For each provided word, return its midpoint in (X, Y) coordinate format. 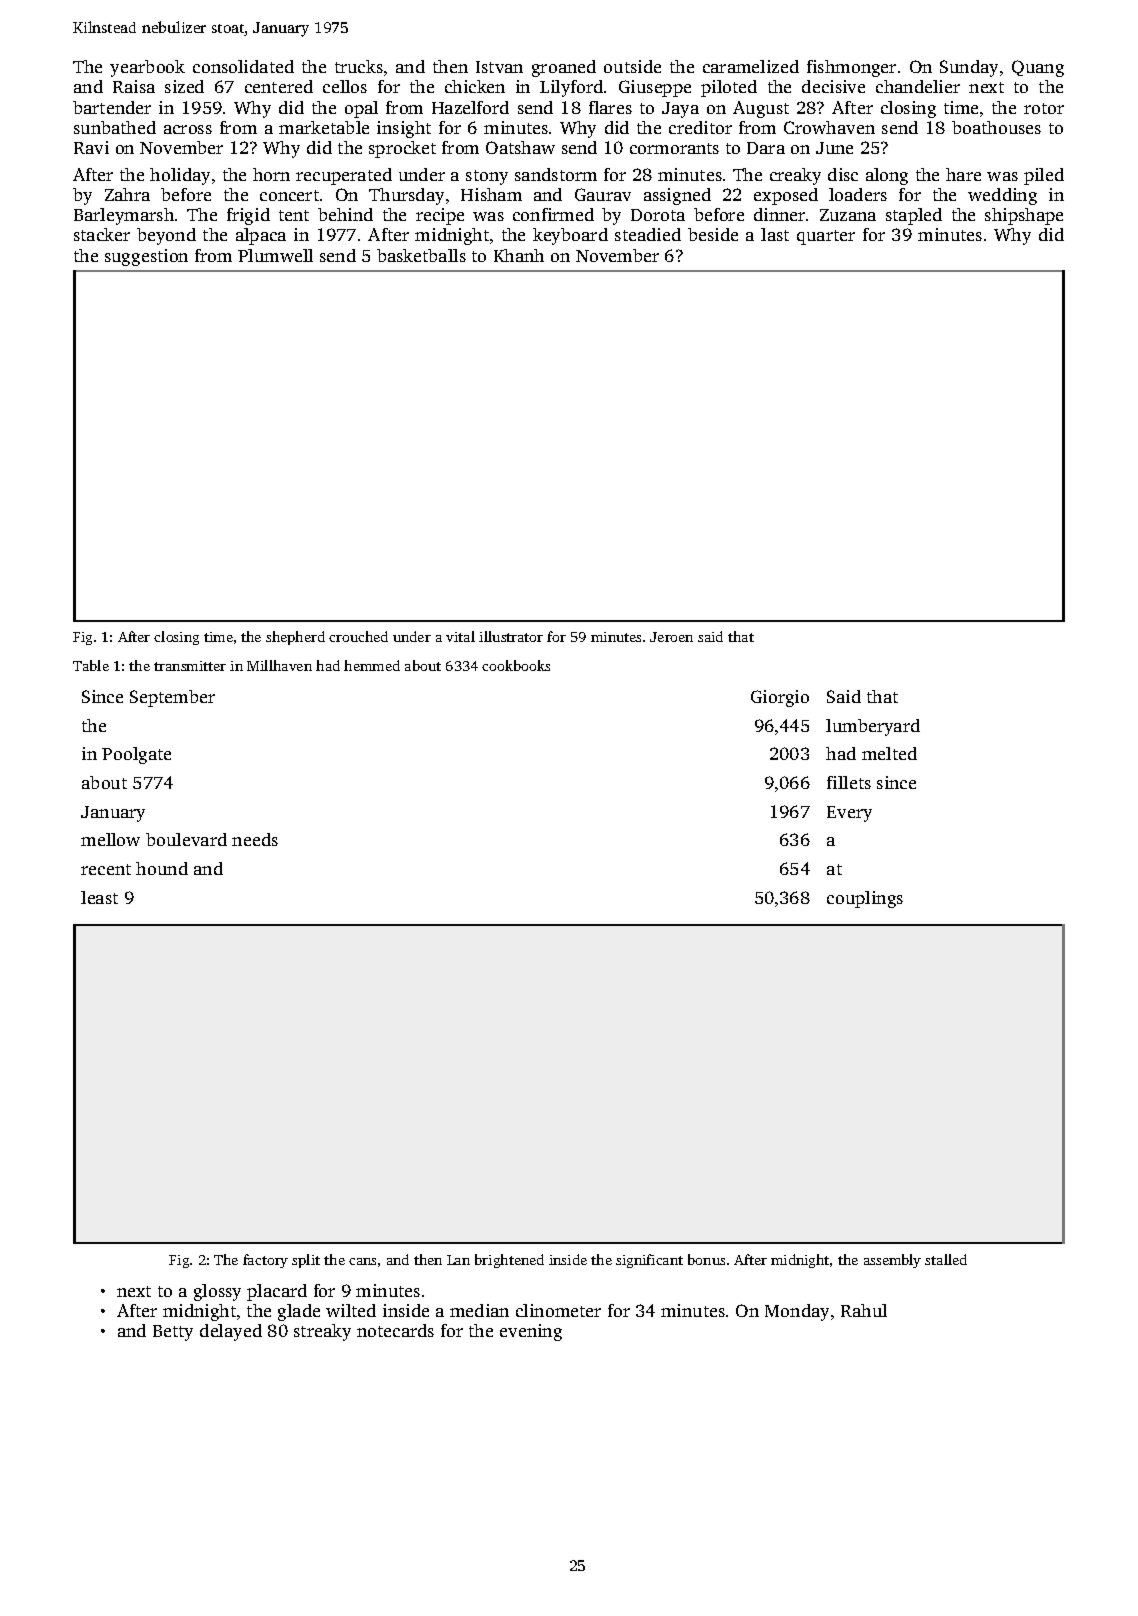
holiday (180, 176)
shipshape (1024, 216)
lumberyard (873, 727)
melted (889, 753)
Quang (1038, 68)
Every (849, 814)
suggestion (146, 257)
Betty (173, 1333)
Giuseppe (655, 88)
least (99, 897)
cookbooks (516, 665)
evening (531, 1332)
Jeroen (671, 637)
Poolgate (136, 755)
